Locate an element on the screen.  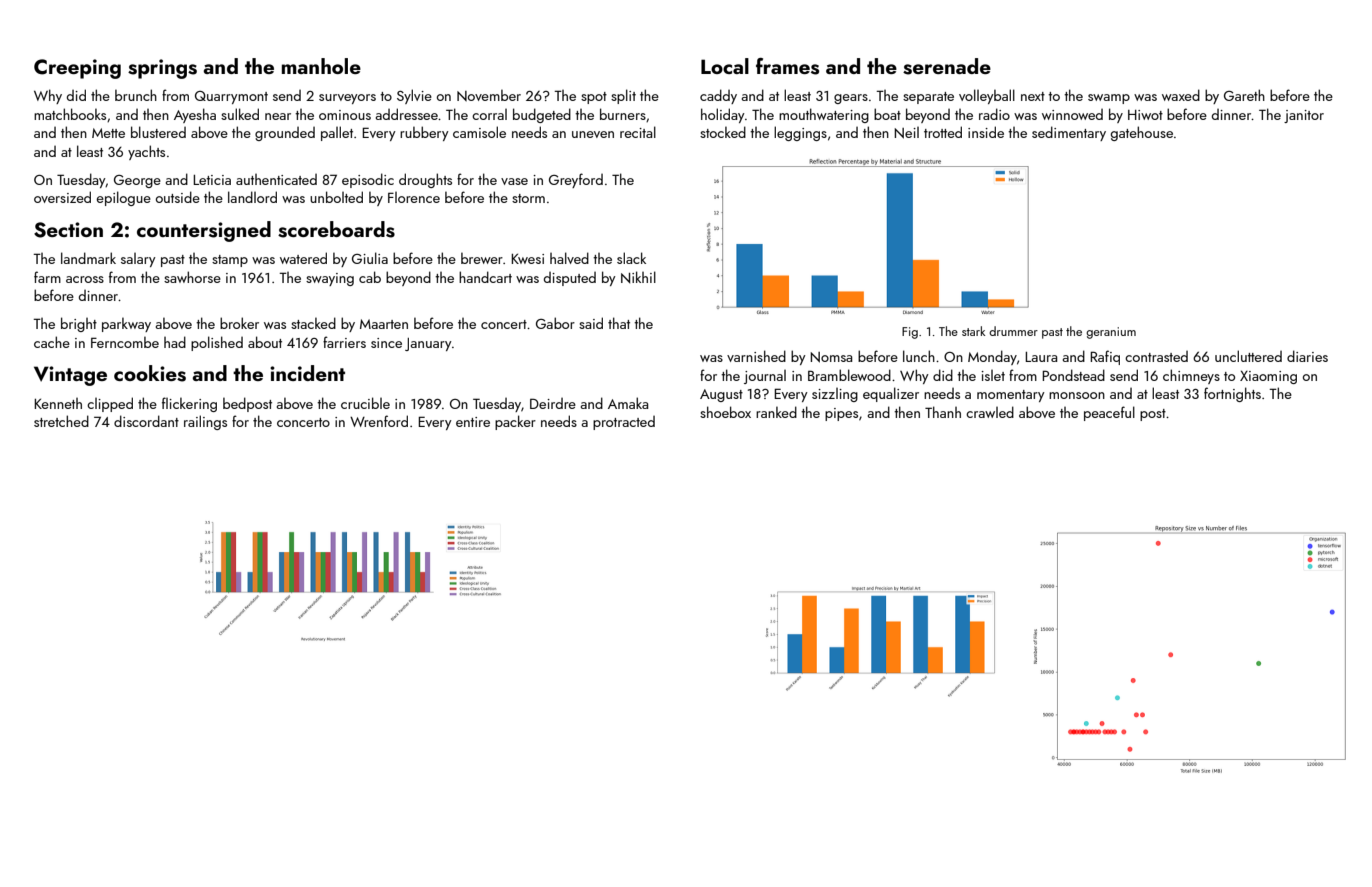
brunch is located at coordinates (136, 95).
